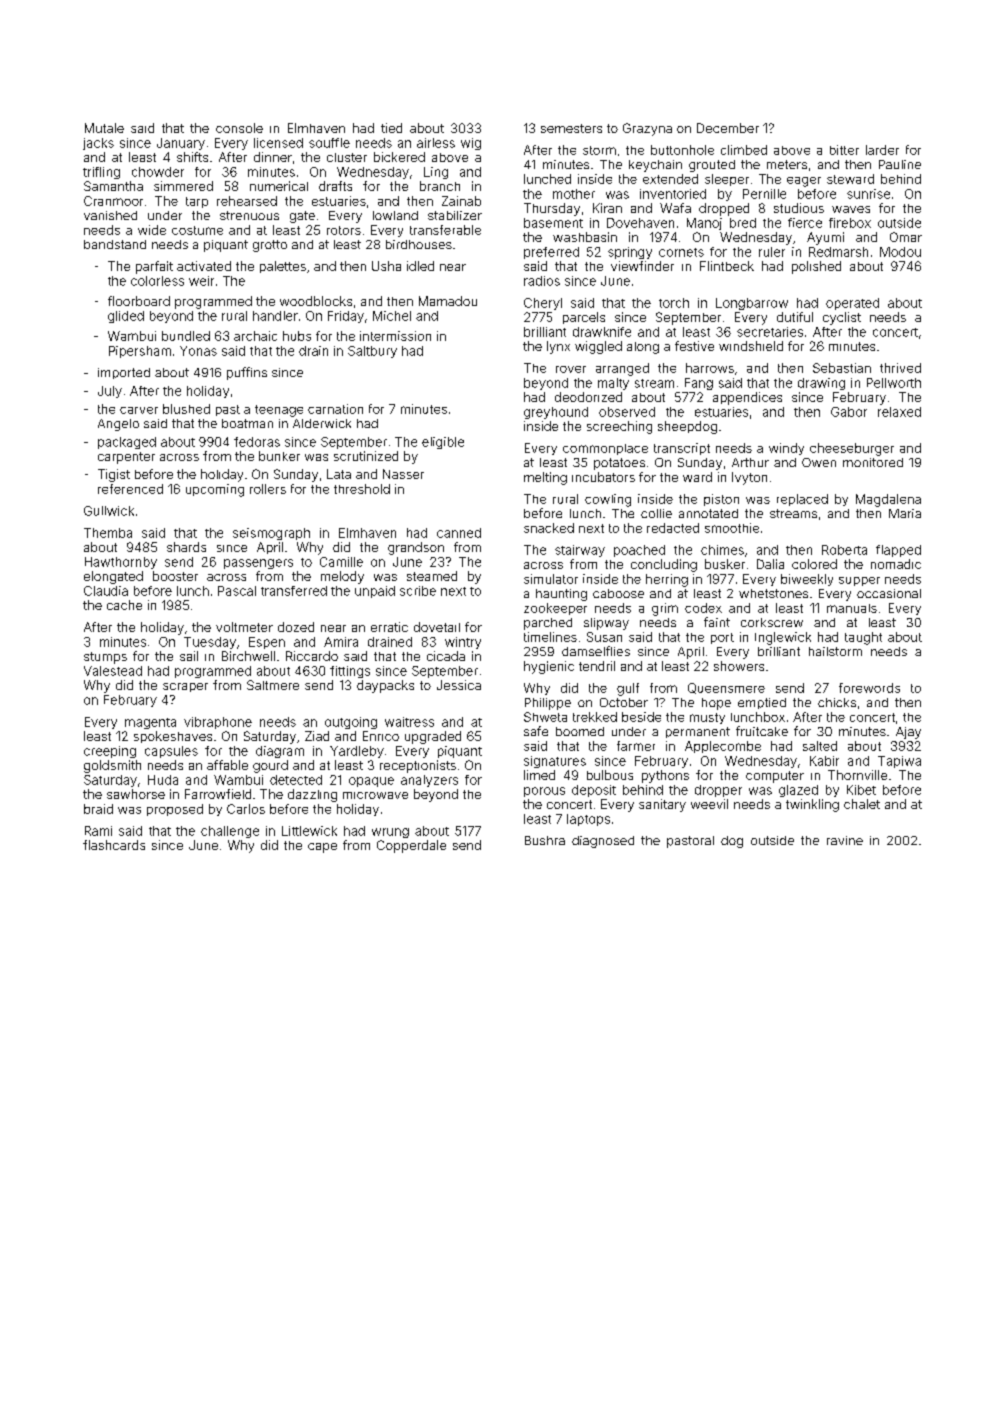 This screenshot has width=1005, height=1428. What do you see at coordinates (104, 128) in the screenshot?
I see `Mutale` at bounding box center [104, 128].
